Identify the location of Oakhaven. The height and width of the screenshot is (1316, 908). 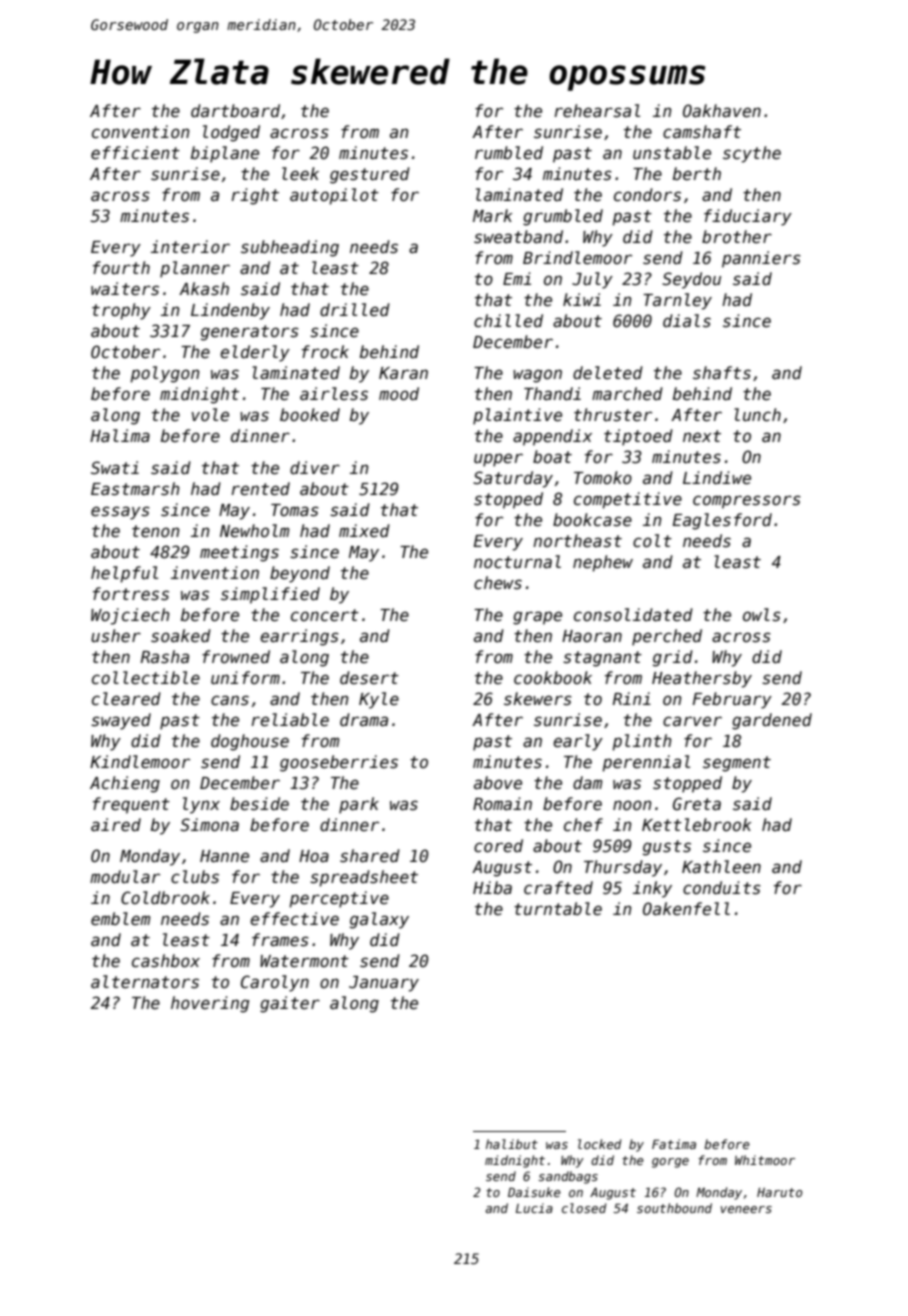
(722, 111).
